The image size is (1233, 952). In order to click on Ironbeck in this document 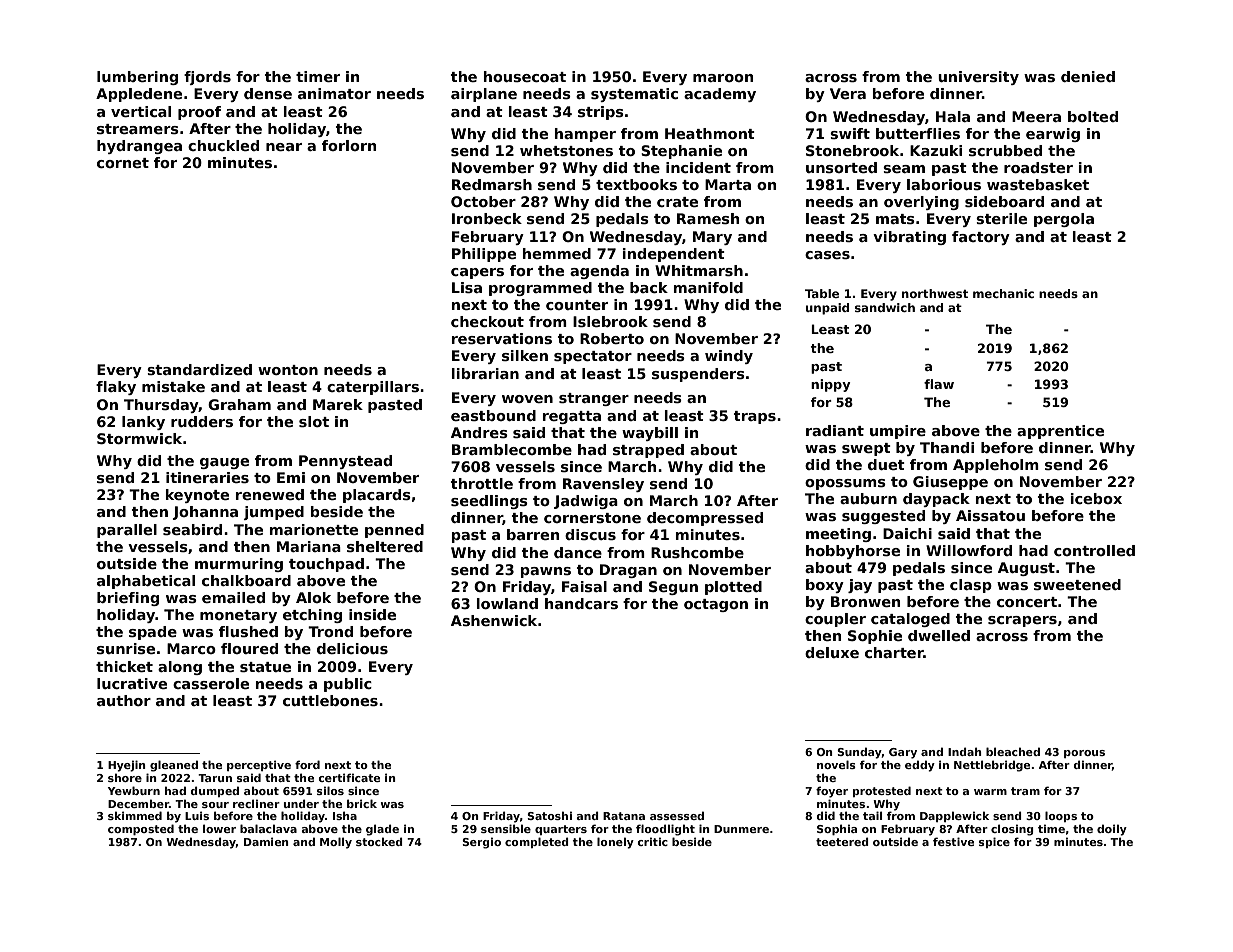, I will do `click(487, 218)`.
